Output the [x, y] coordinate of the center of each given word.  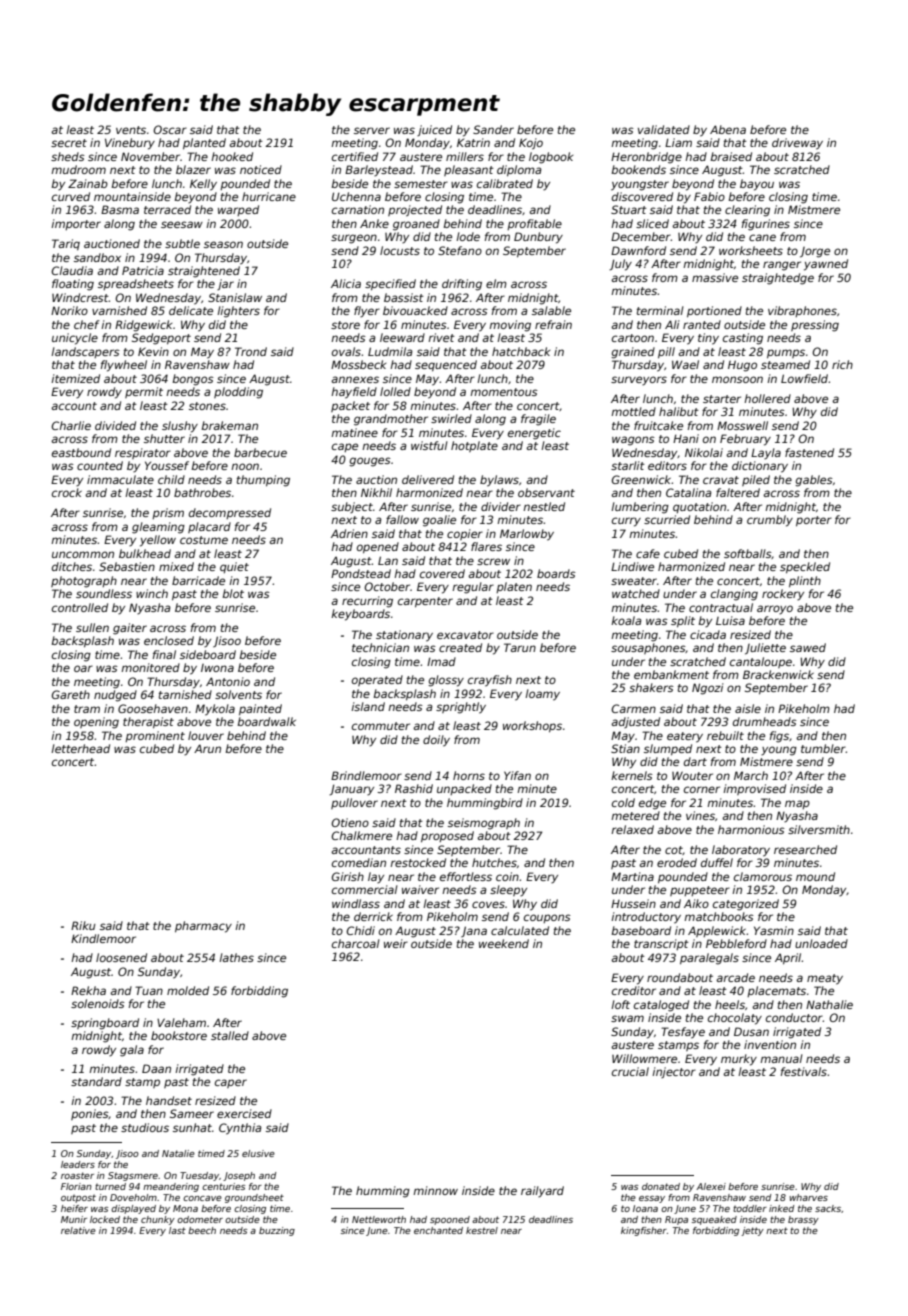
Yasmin [774, 930]
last [177, 1230]
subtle [182, 243]
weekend [504, 943]
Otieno [350, 822]
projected [415, 211]
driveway [797, 144]
